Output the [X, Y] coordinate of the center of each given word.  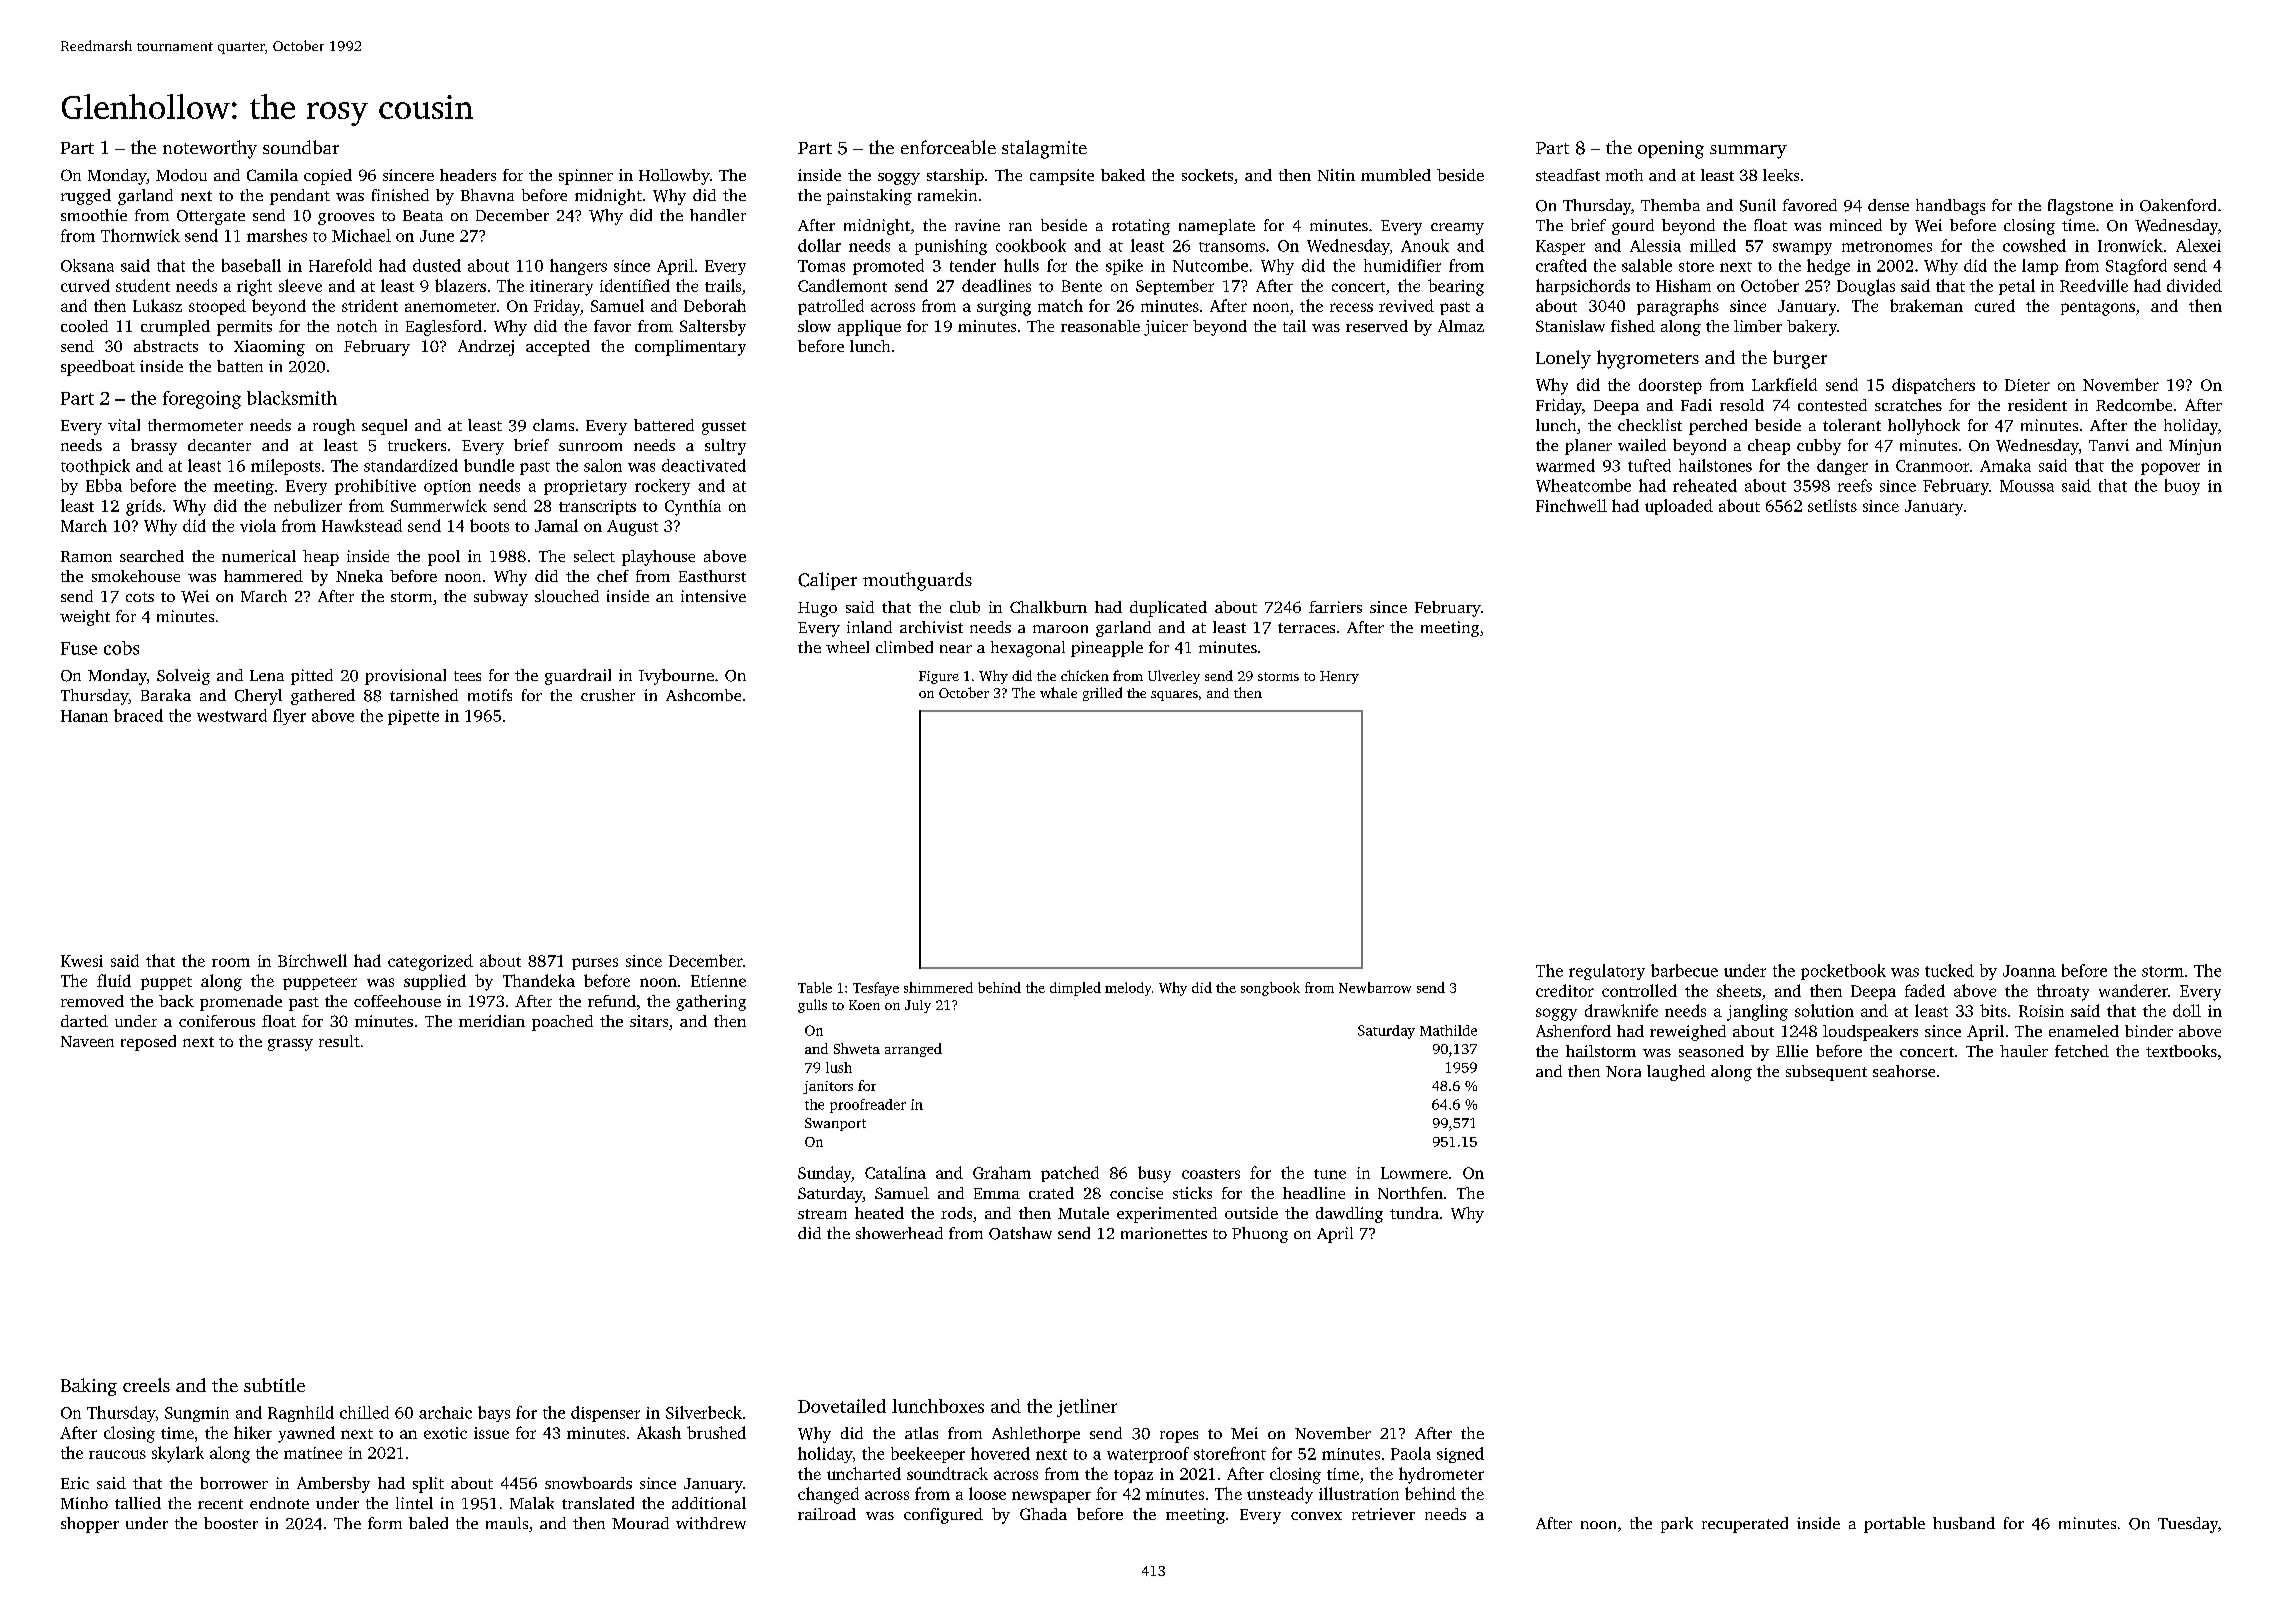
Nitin [1336, 175]
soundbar [301, 147]
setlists [1832, 505]
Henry [1339, 677]
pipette [413, 717]
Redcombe [2134, 405]
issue [491, 1433]
